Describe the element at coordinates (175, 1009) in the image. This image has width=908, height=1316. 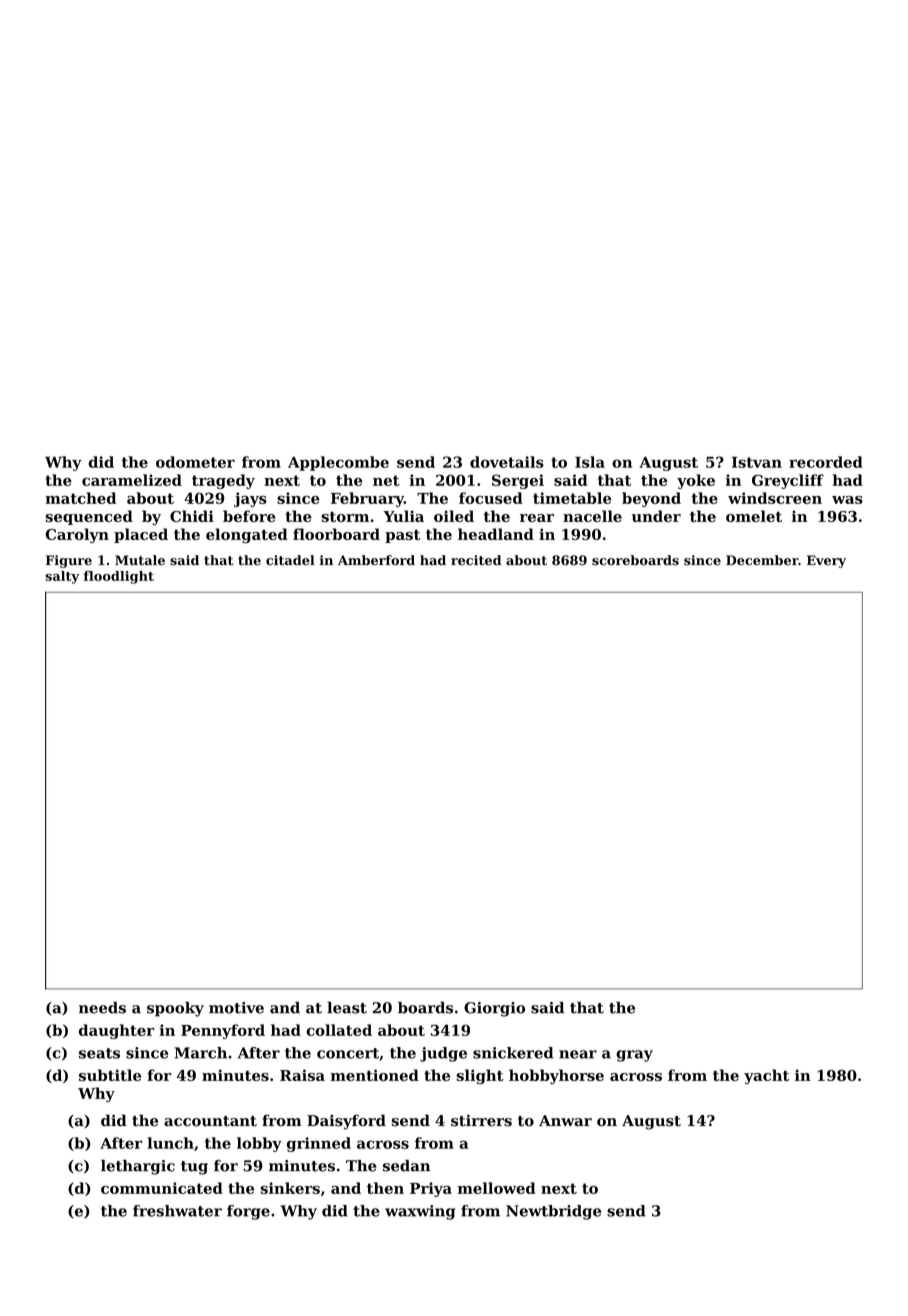
I see `spooky` at that location.
